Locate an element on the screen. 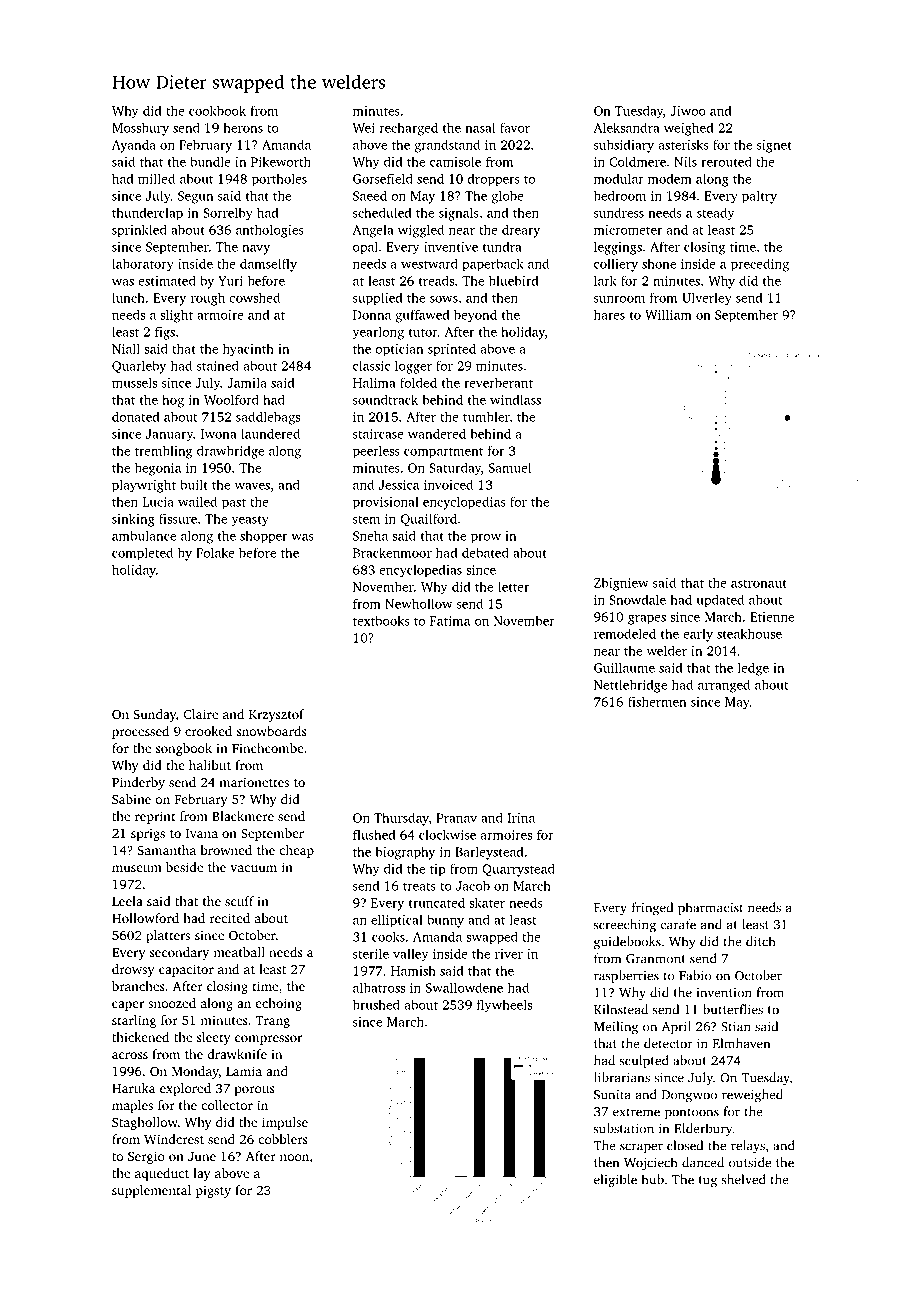 The width and height of the screenshot is (908, 1316). favor is located at coordinates (515, 128).
